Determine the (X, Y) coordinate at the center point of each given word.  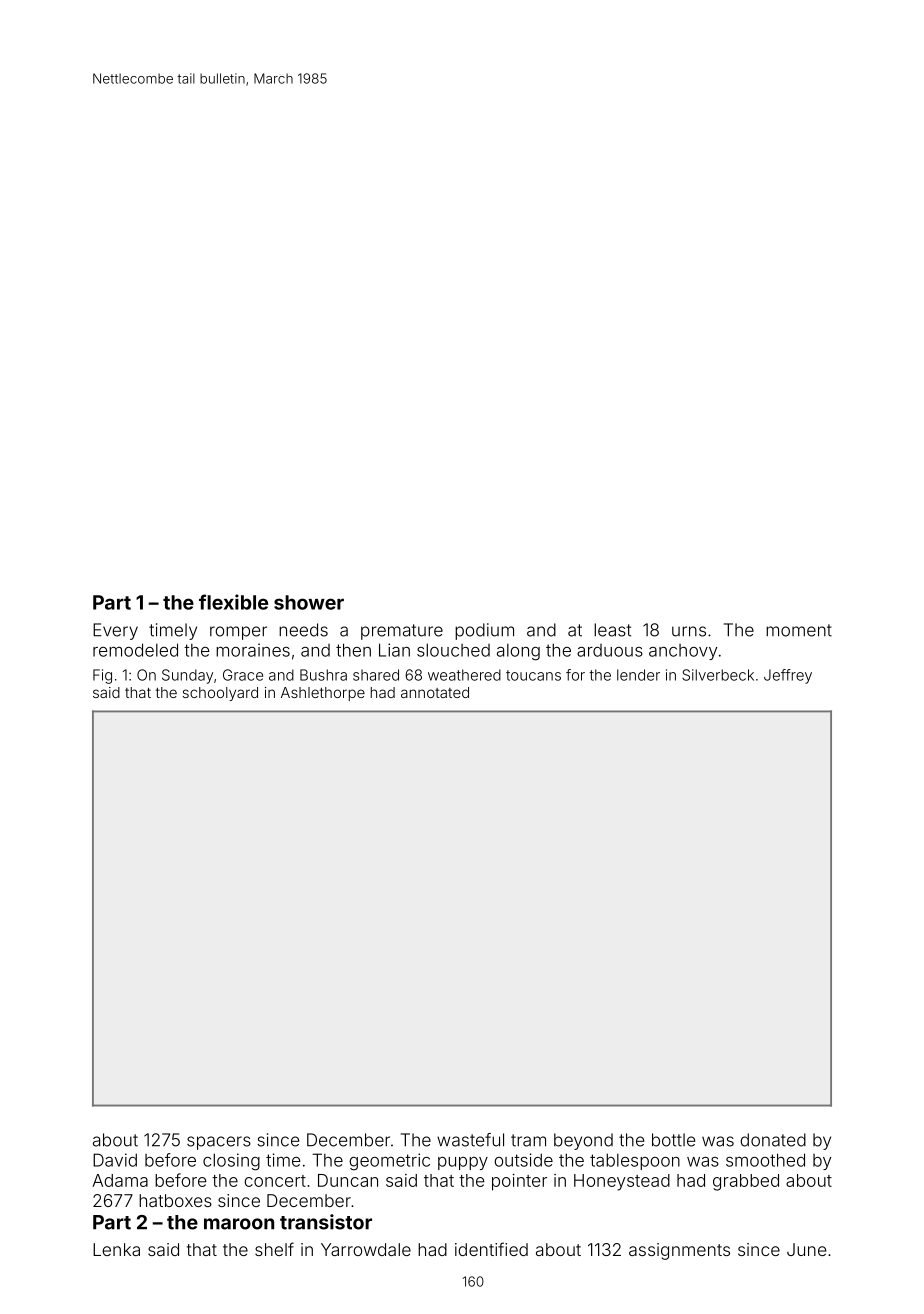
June (806, 1249)
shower (309, 602)
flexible (233, 602)
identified (491, 1249)
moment (799, 630)
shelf (274, 1249)
